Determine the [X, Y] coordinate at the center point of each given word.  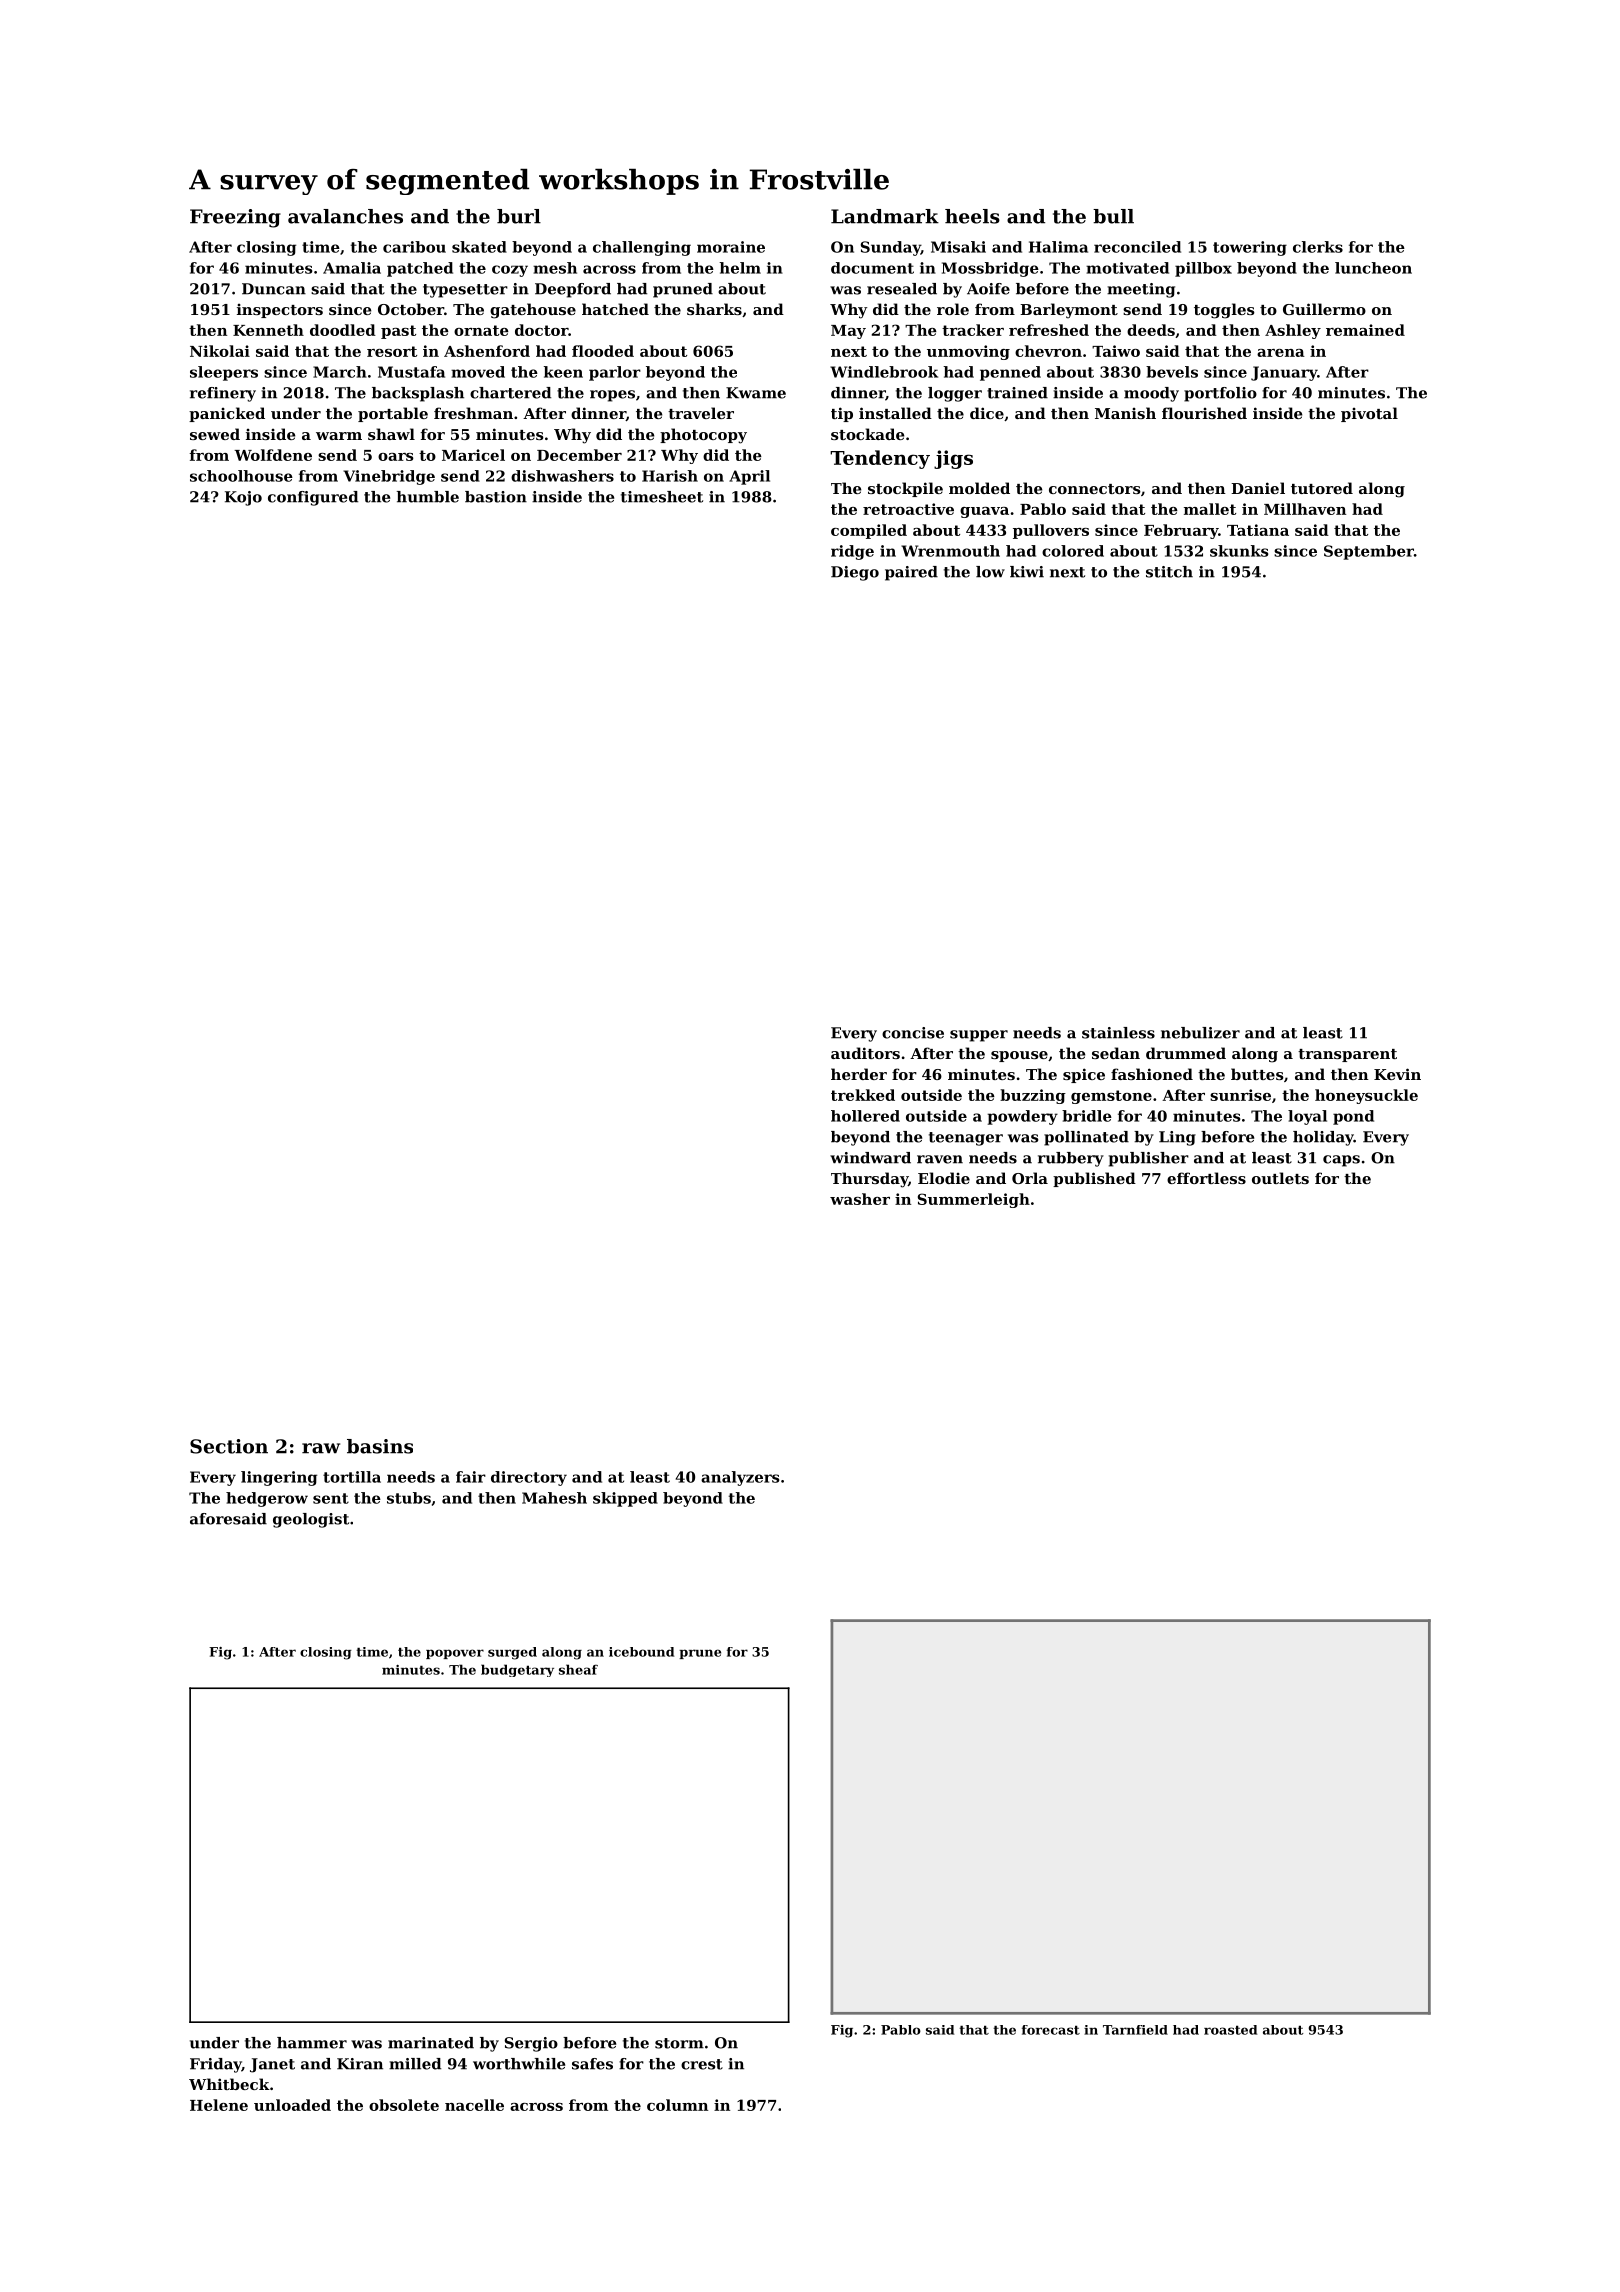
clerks [1318, 247]
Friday [216, 2065]
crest [702, 2064]
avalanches [345, 216]
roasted [1230, 2030]
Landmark [885, 216]
